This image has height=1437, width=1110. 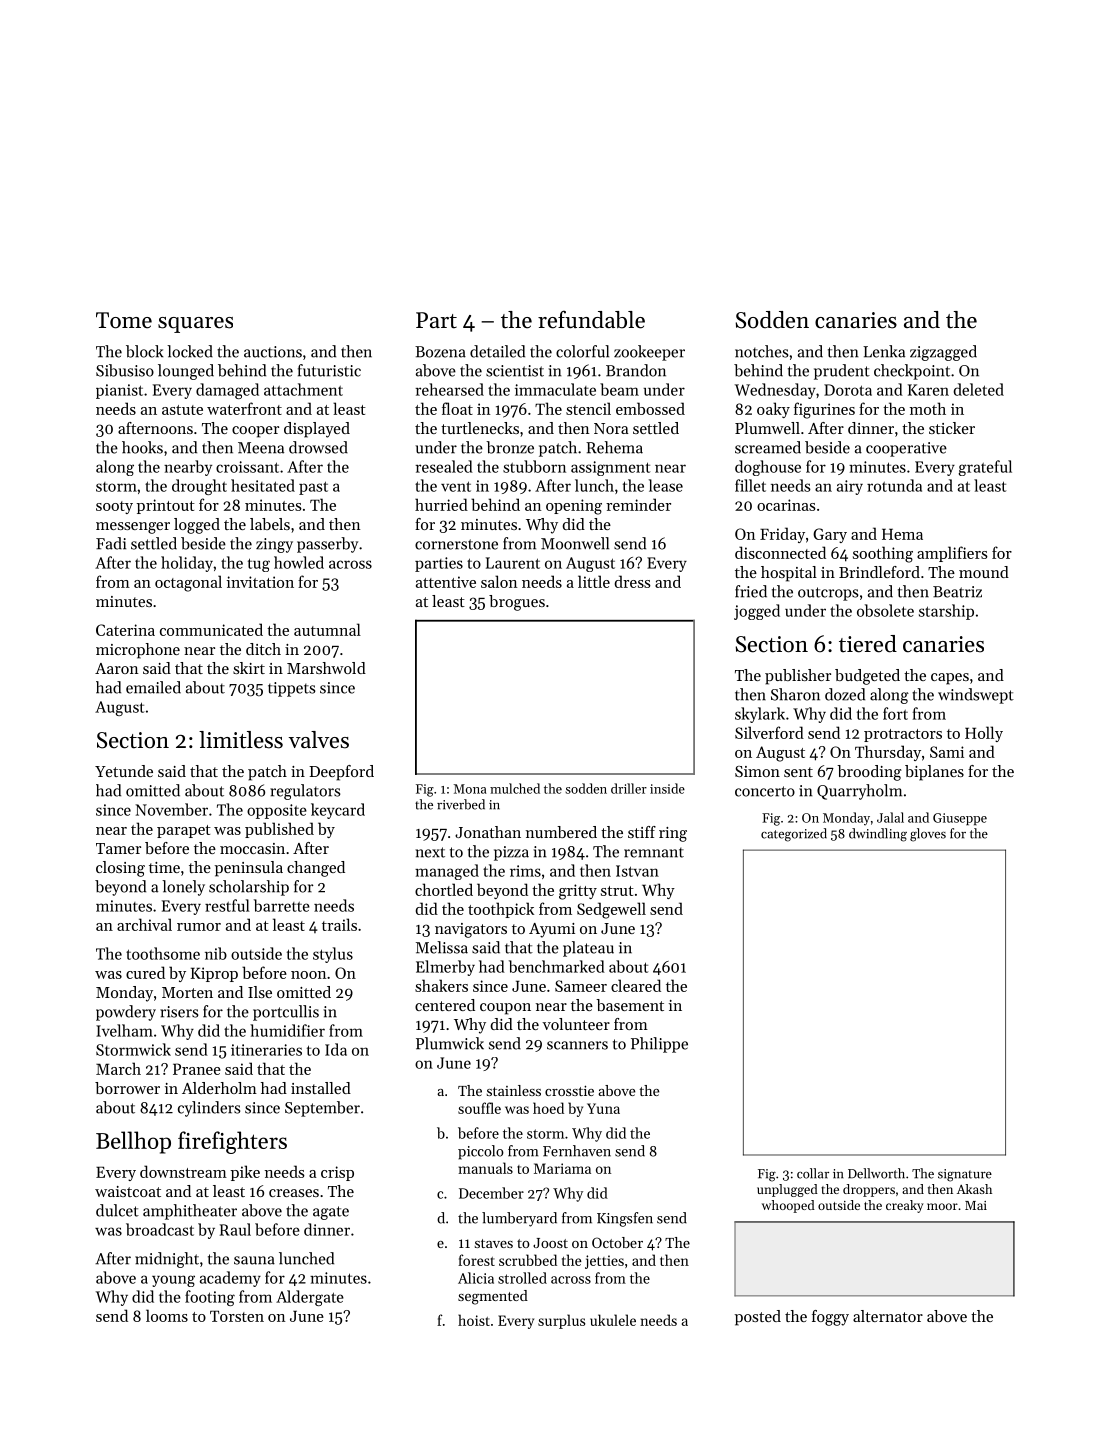 What do you see at coordinates (241, 740) in the image?
I see `limitless` at bounding box center [241, 740].
